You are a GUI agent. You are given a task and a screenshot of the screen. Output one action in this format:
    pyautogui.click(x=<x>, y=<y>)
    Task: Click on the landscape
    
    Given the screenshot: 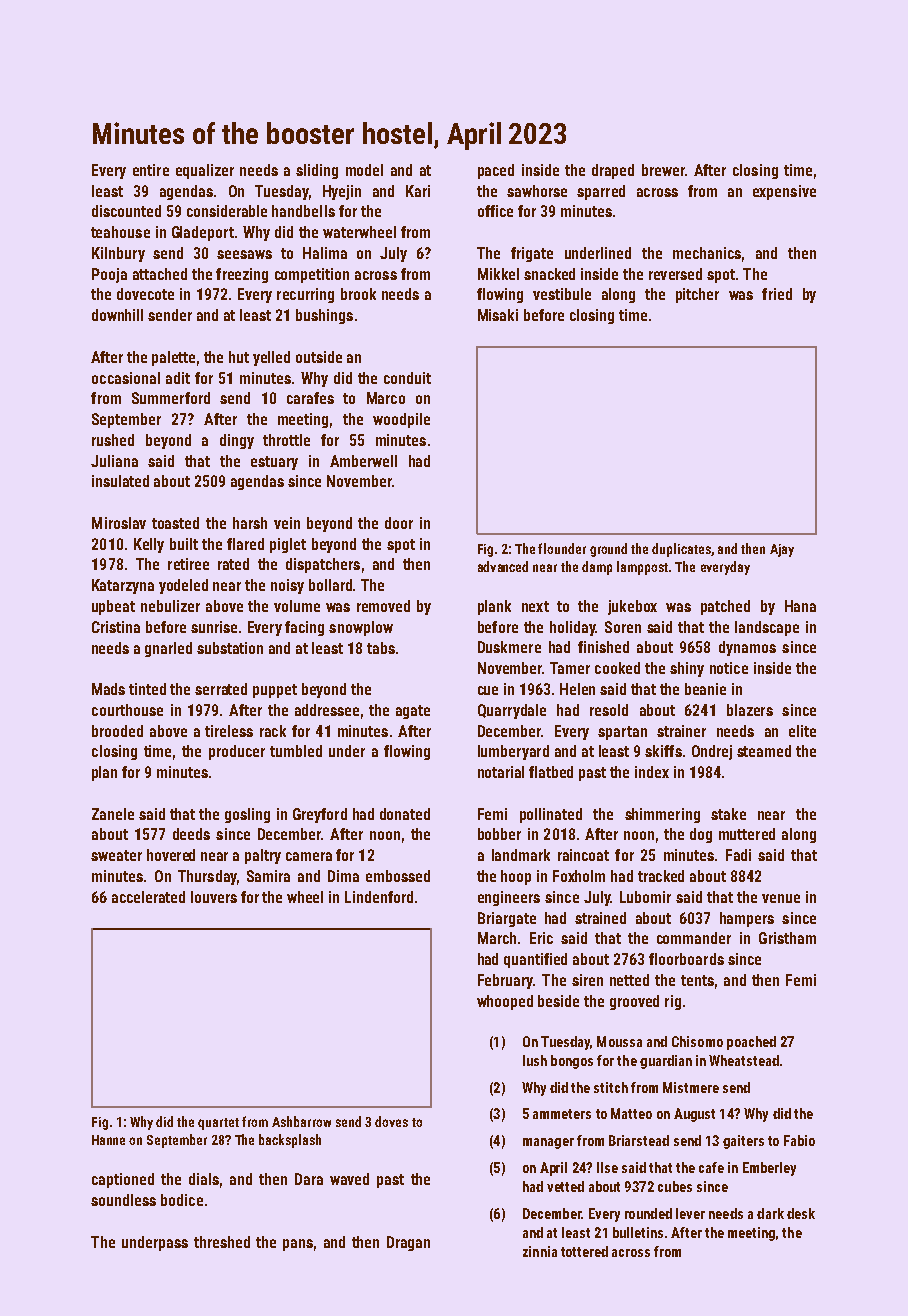 What is the action you would take?
    pyautogui.click(x=767, y=628)
